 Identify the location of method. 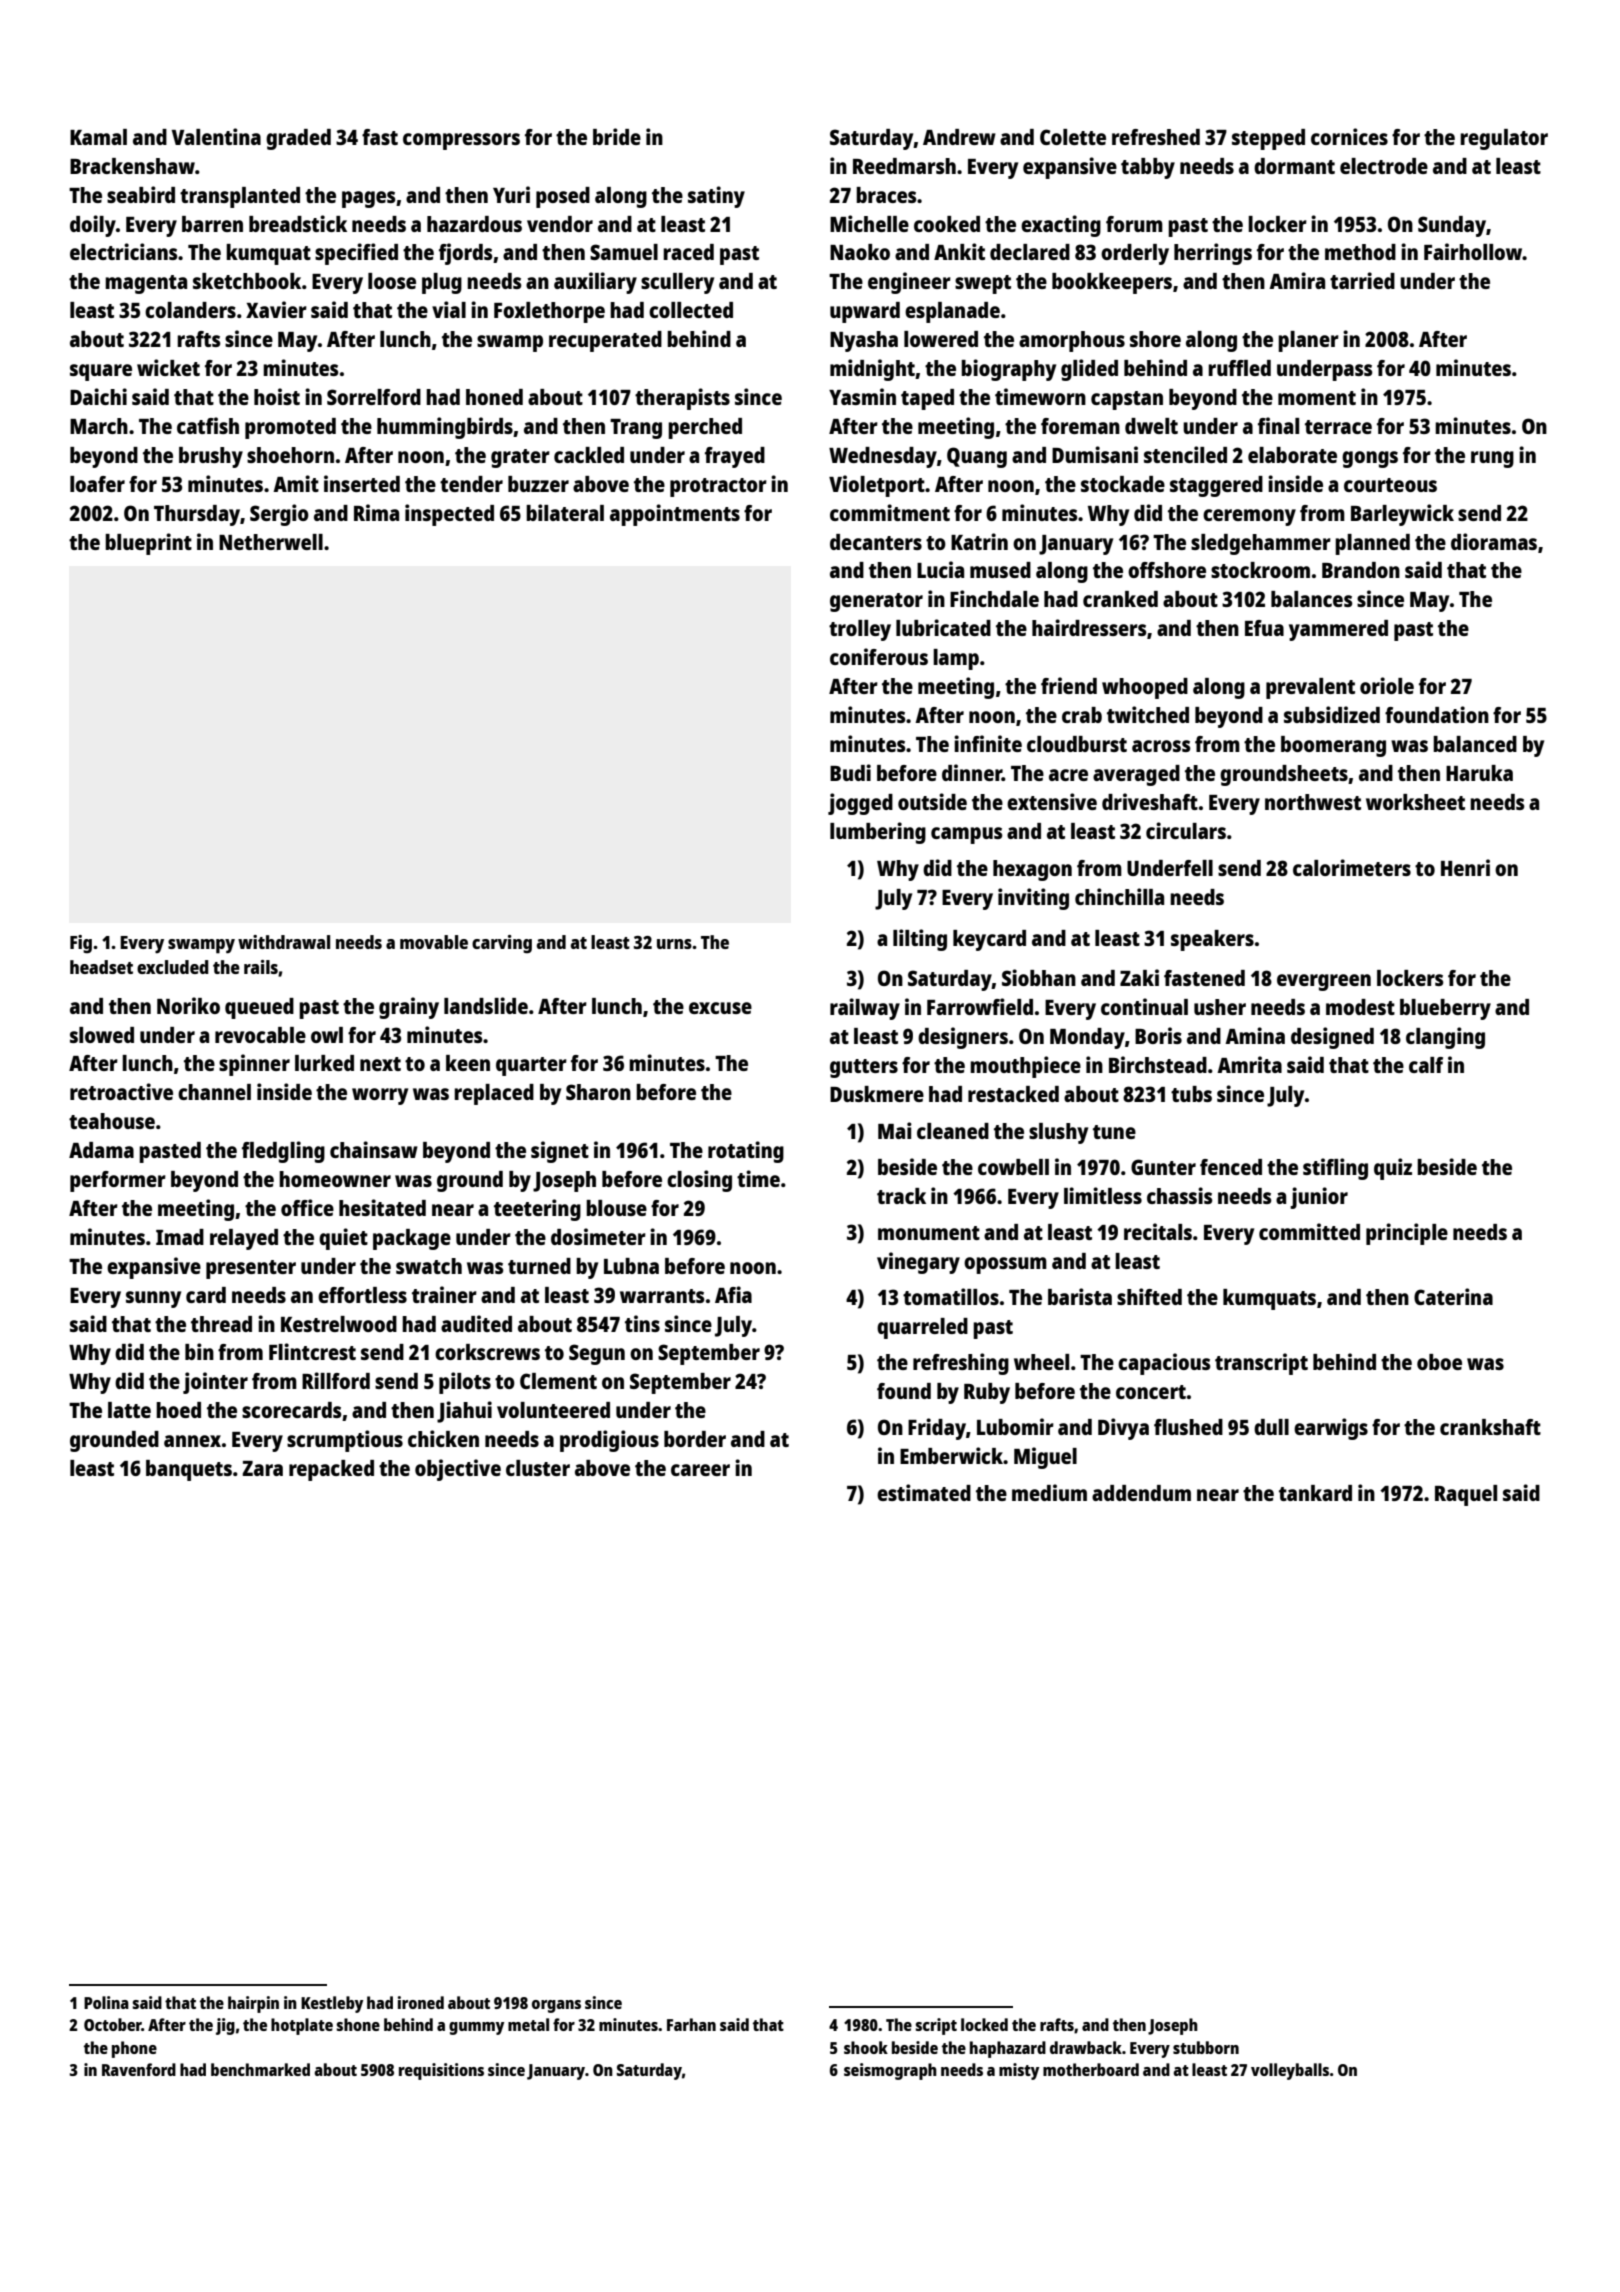
(1360, 252).
